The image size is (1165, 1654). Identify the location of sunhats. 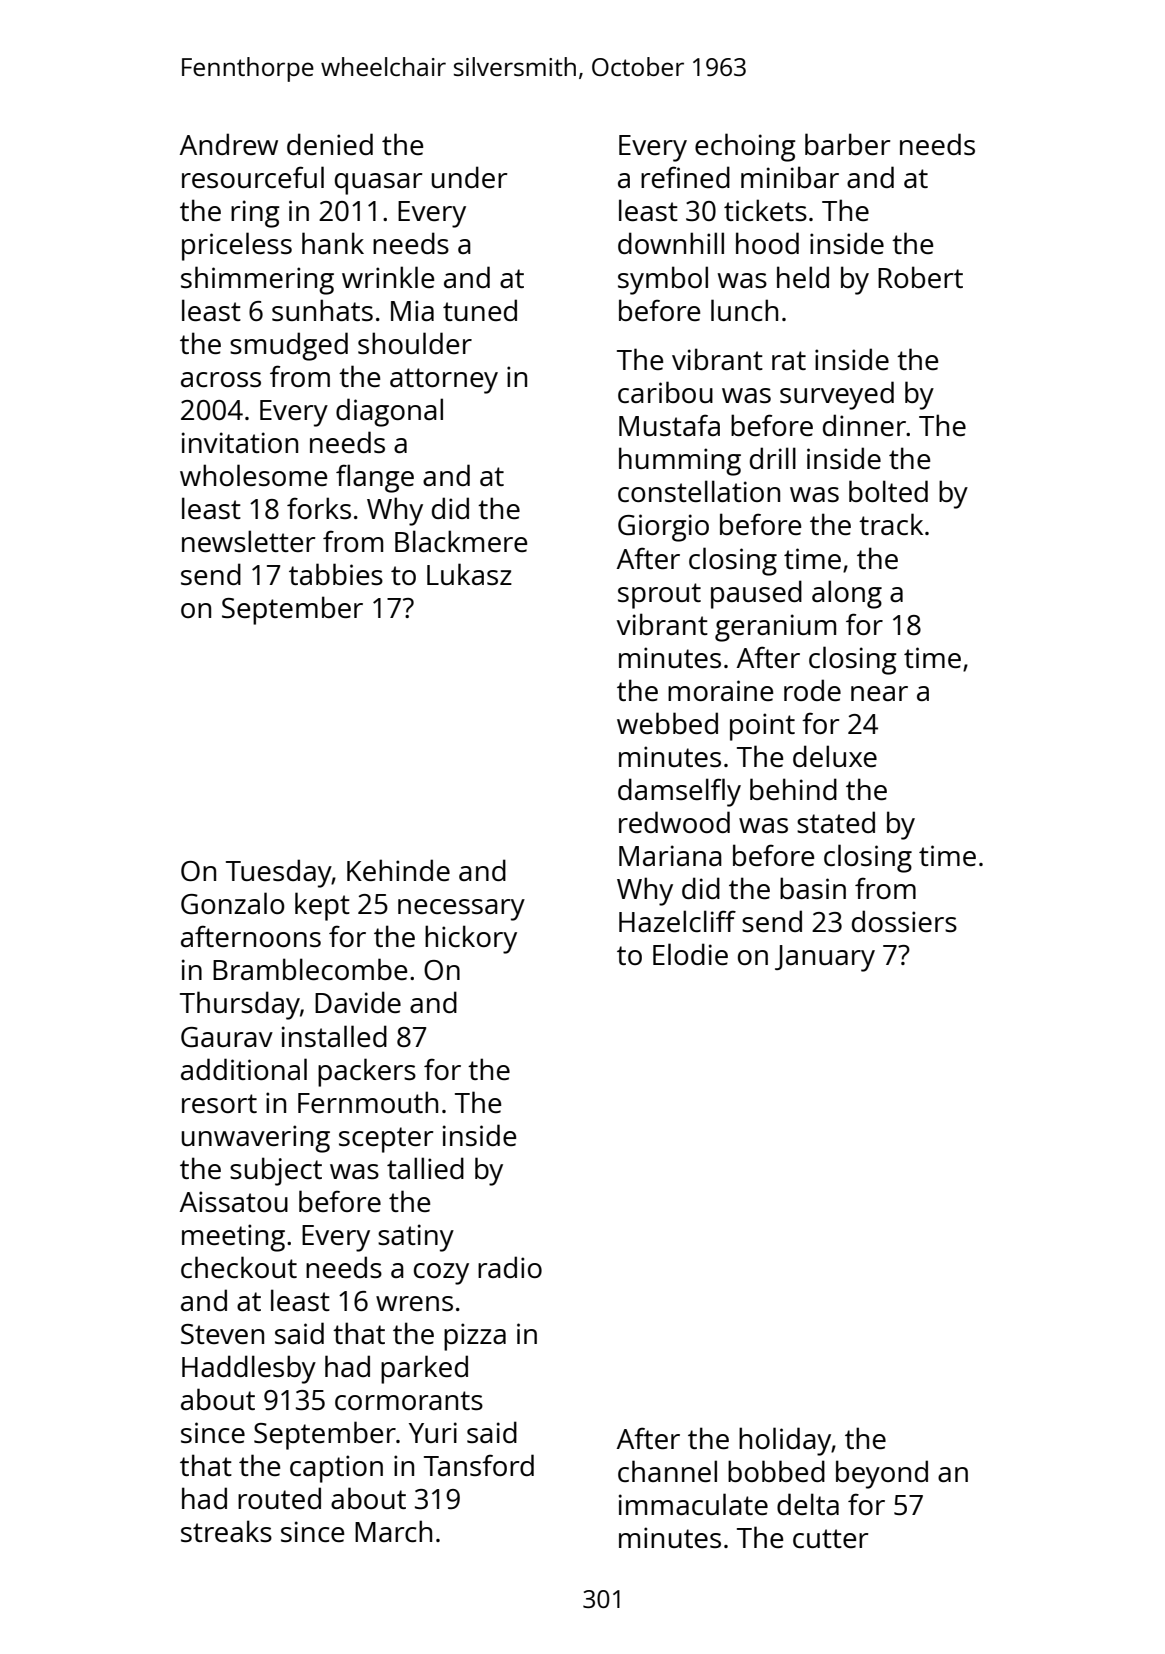
(322, 310).
